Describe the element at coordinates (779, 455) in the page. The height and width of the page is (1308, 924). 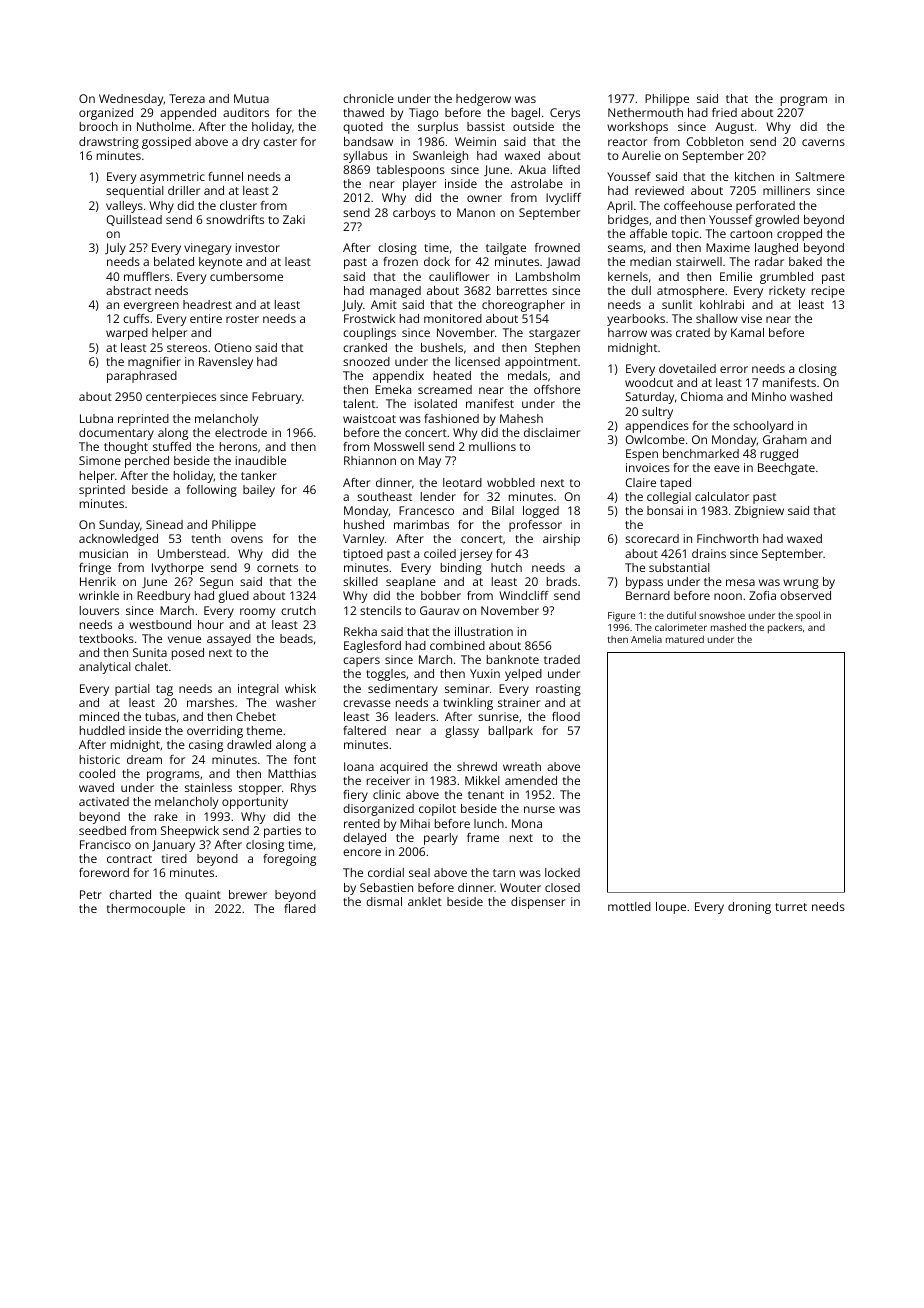
I see `rugged` at that location.
